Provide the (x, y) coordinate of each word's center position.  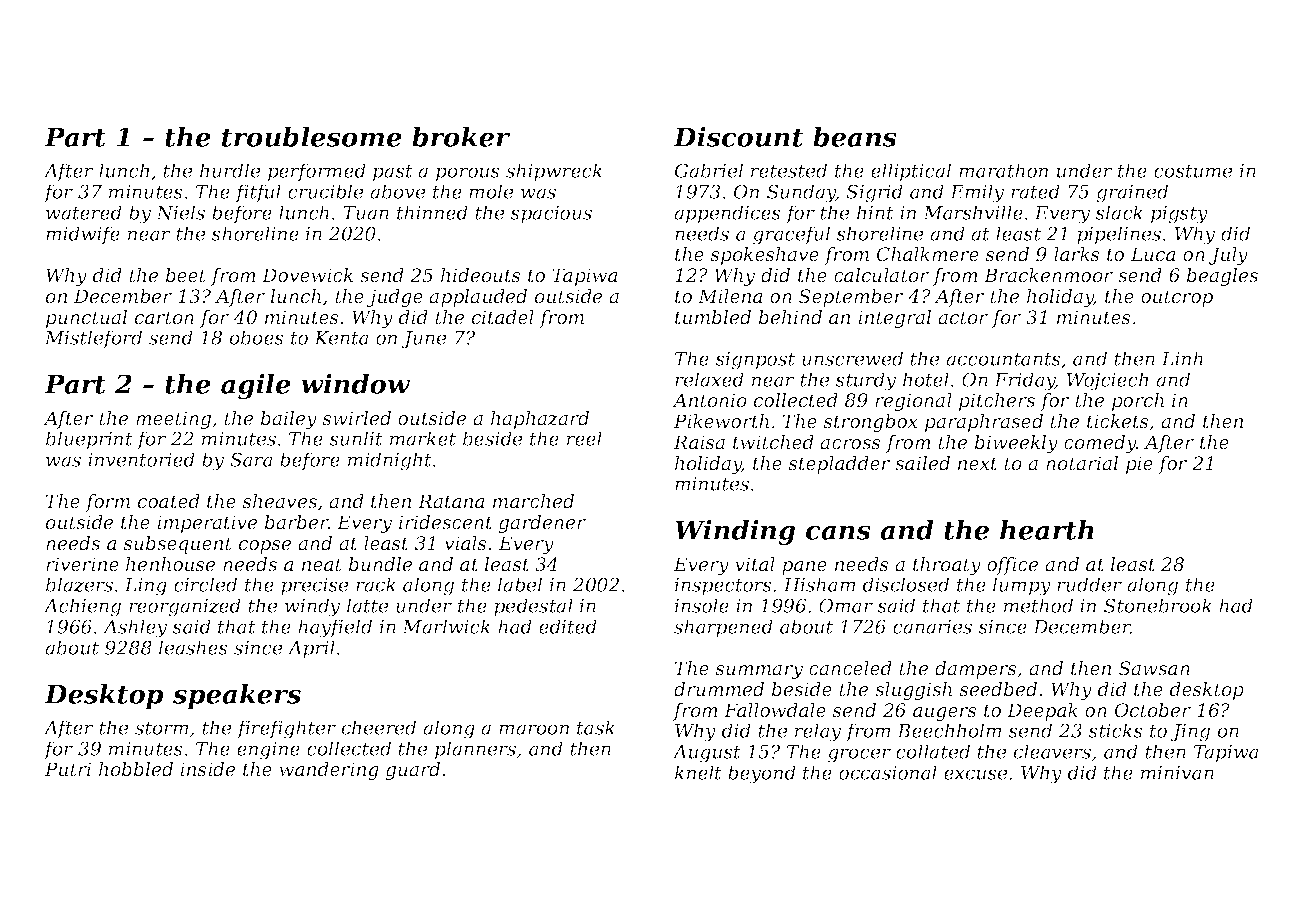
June (423, 340)
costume (1193, 171)
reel (584, 438)
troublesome (312, 137)
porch (1138, 402)
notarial (1082, 463)
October (1153, 710)
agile (256, 387)
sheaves (279, 501)
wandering (329, 771)
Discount (738, 137)
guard (412, 771)
